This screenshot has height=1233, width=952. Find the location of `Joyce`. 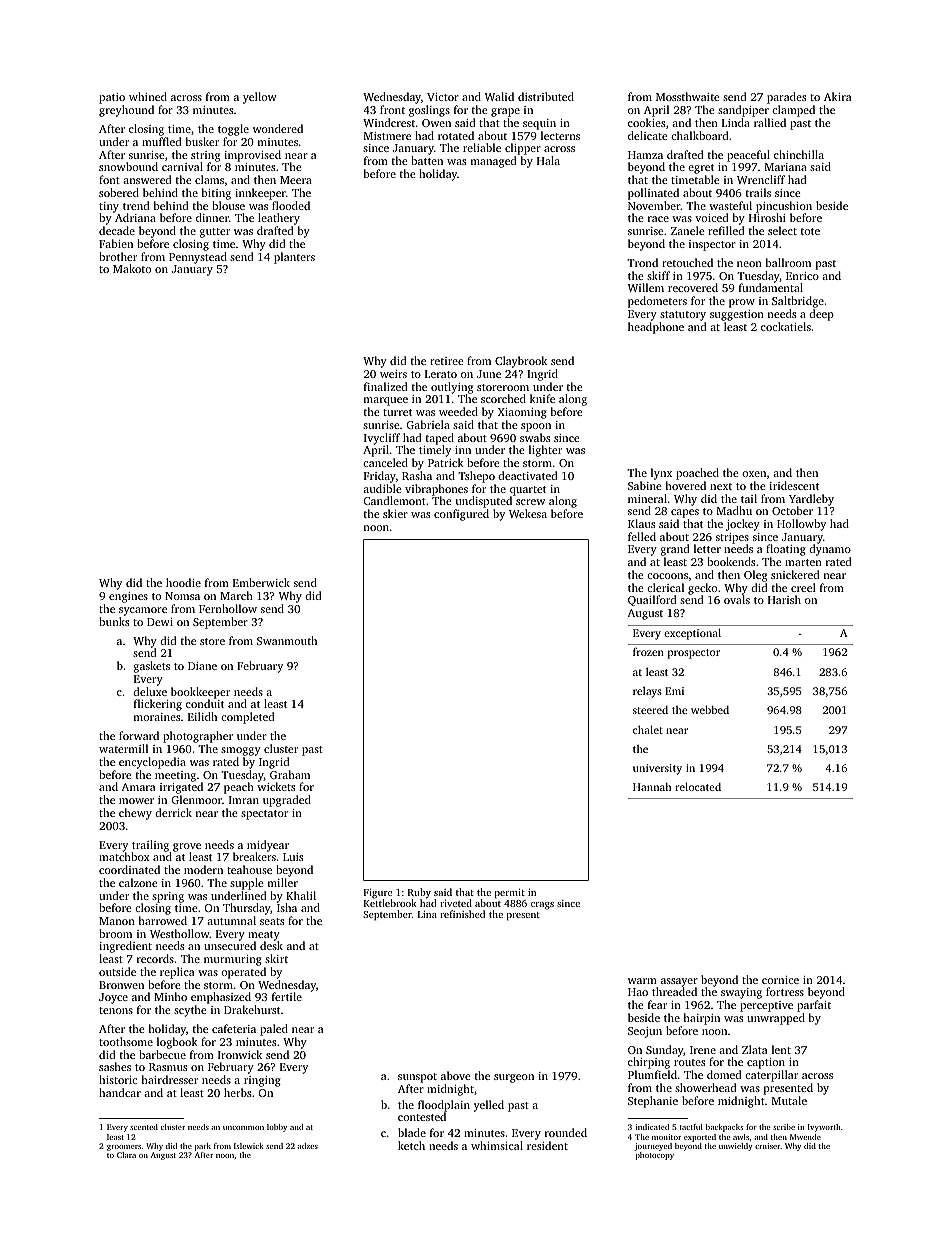

Joyce is located at coordinates (113, 998).
